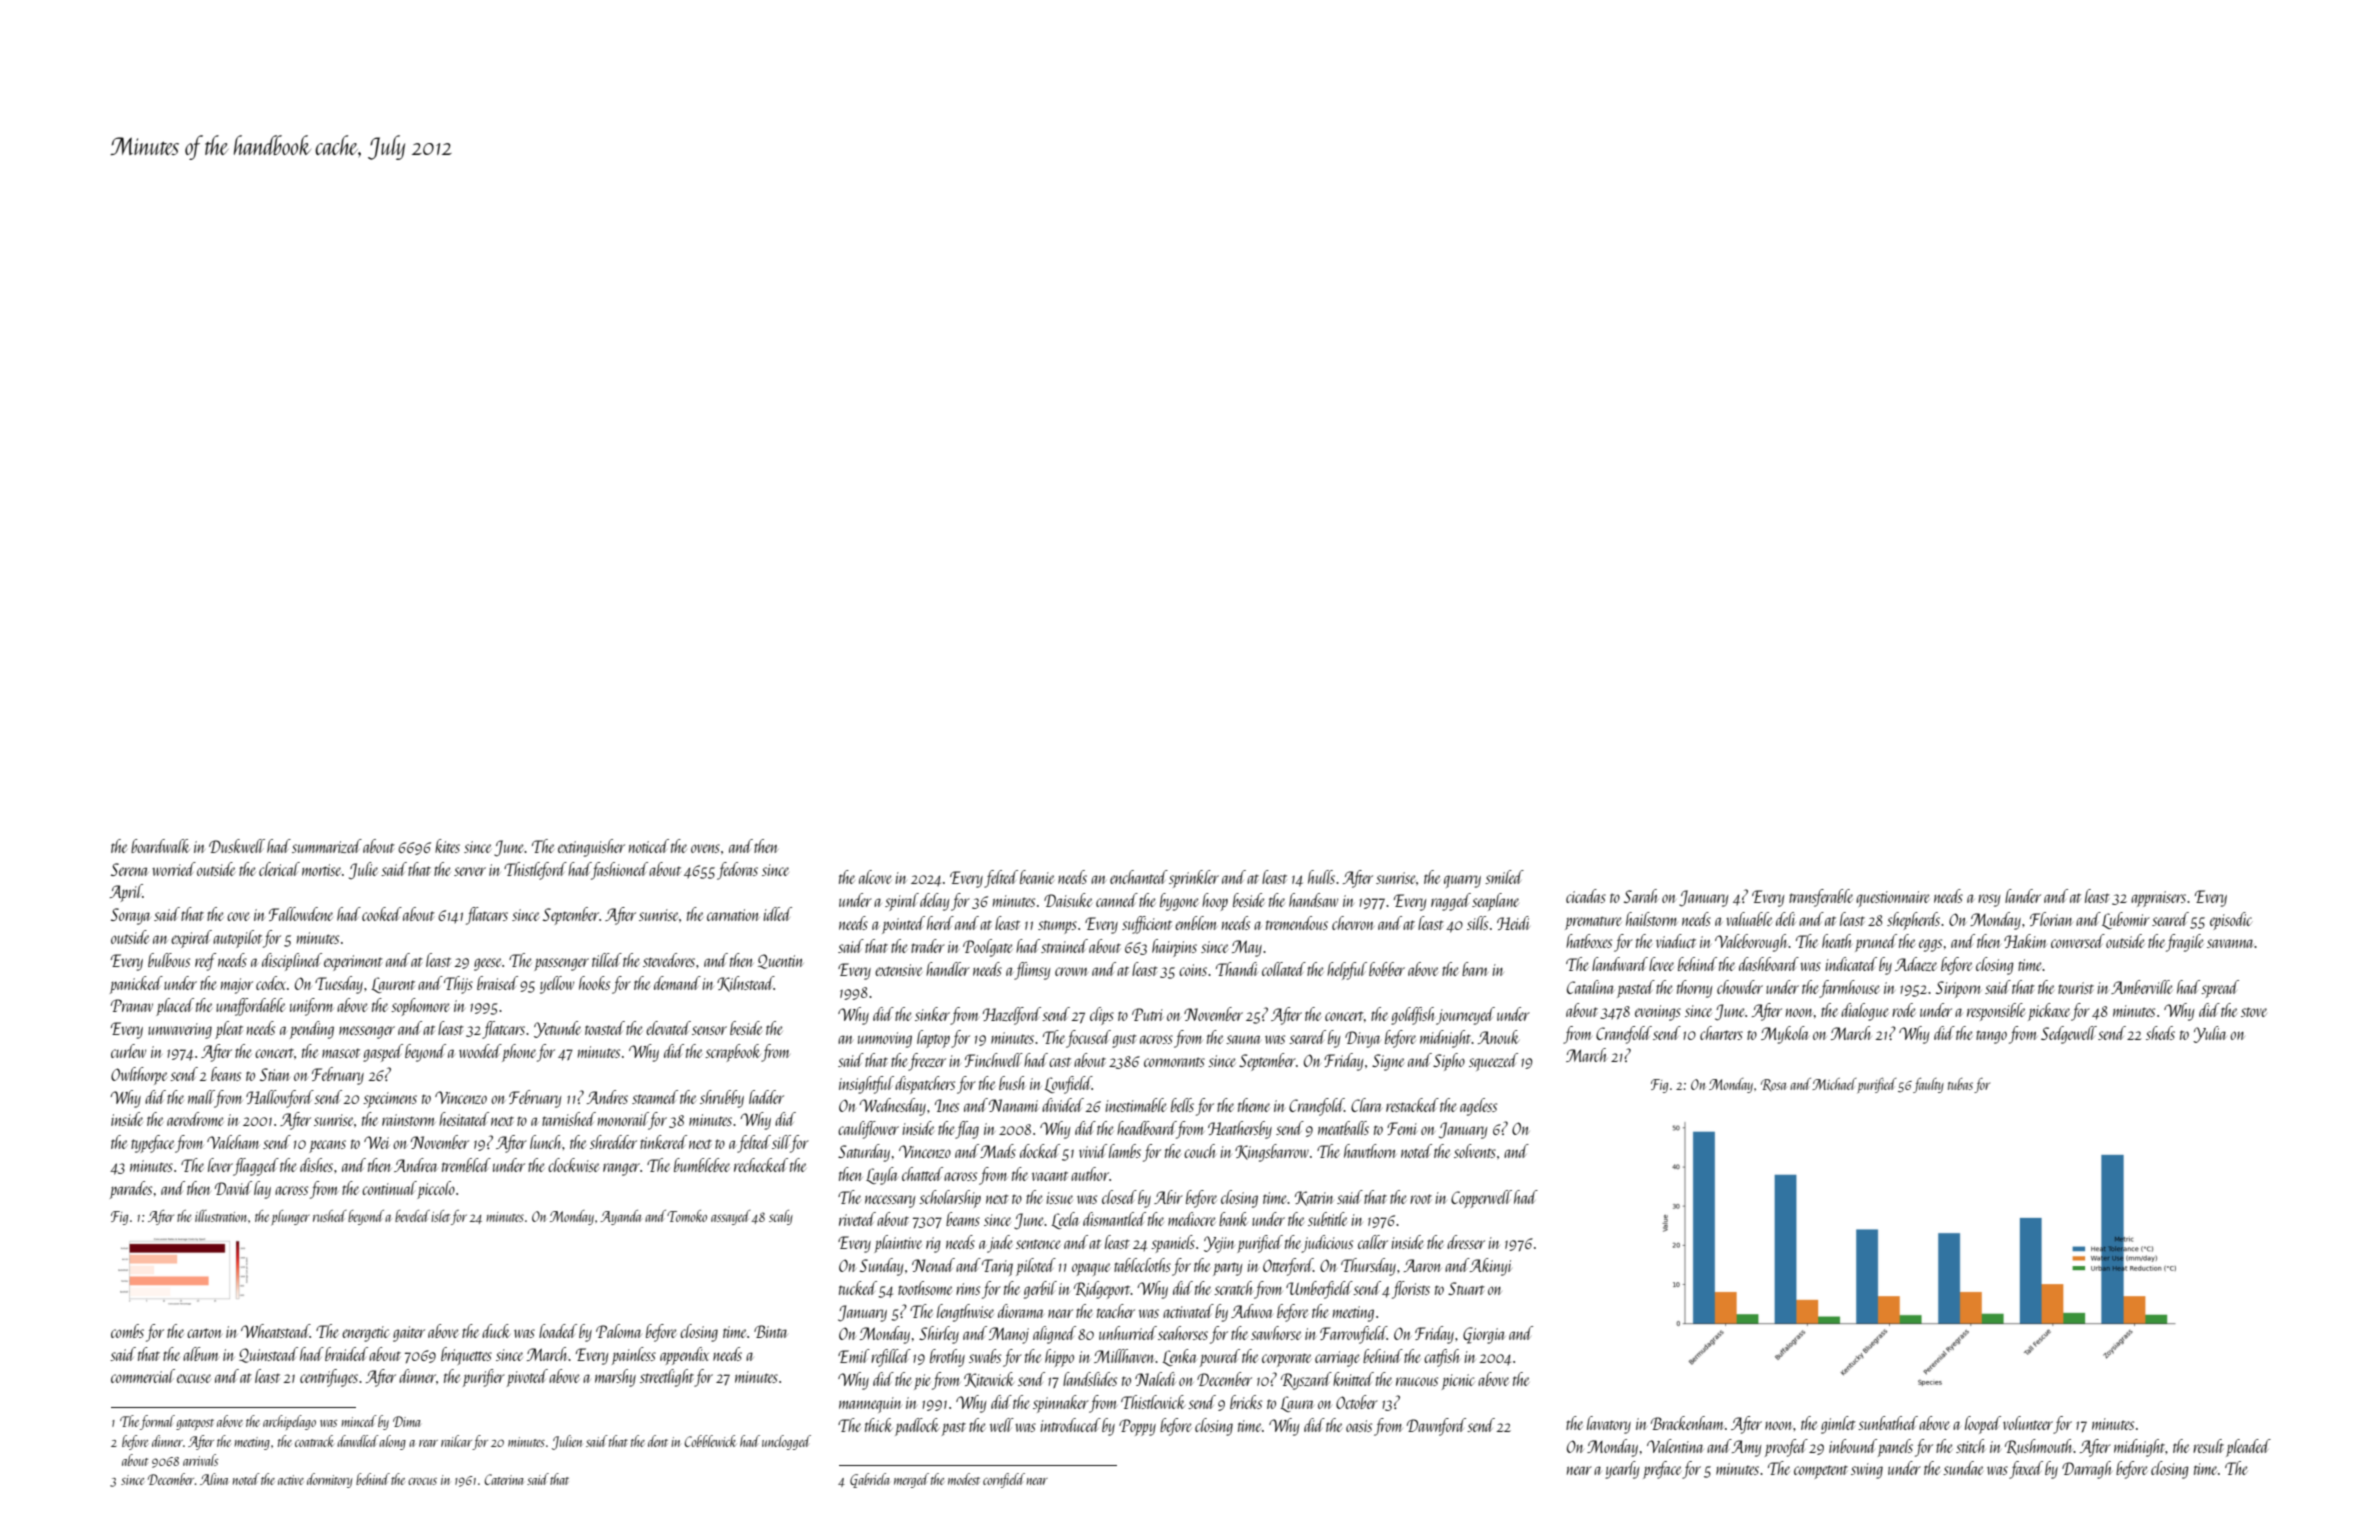 The height and width of the image is (1540, 2380). Describe the element at coordinates (922, 1174) in the image. I see `chatted` at that location.
